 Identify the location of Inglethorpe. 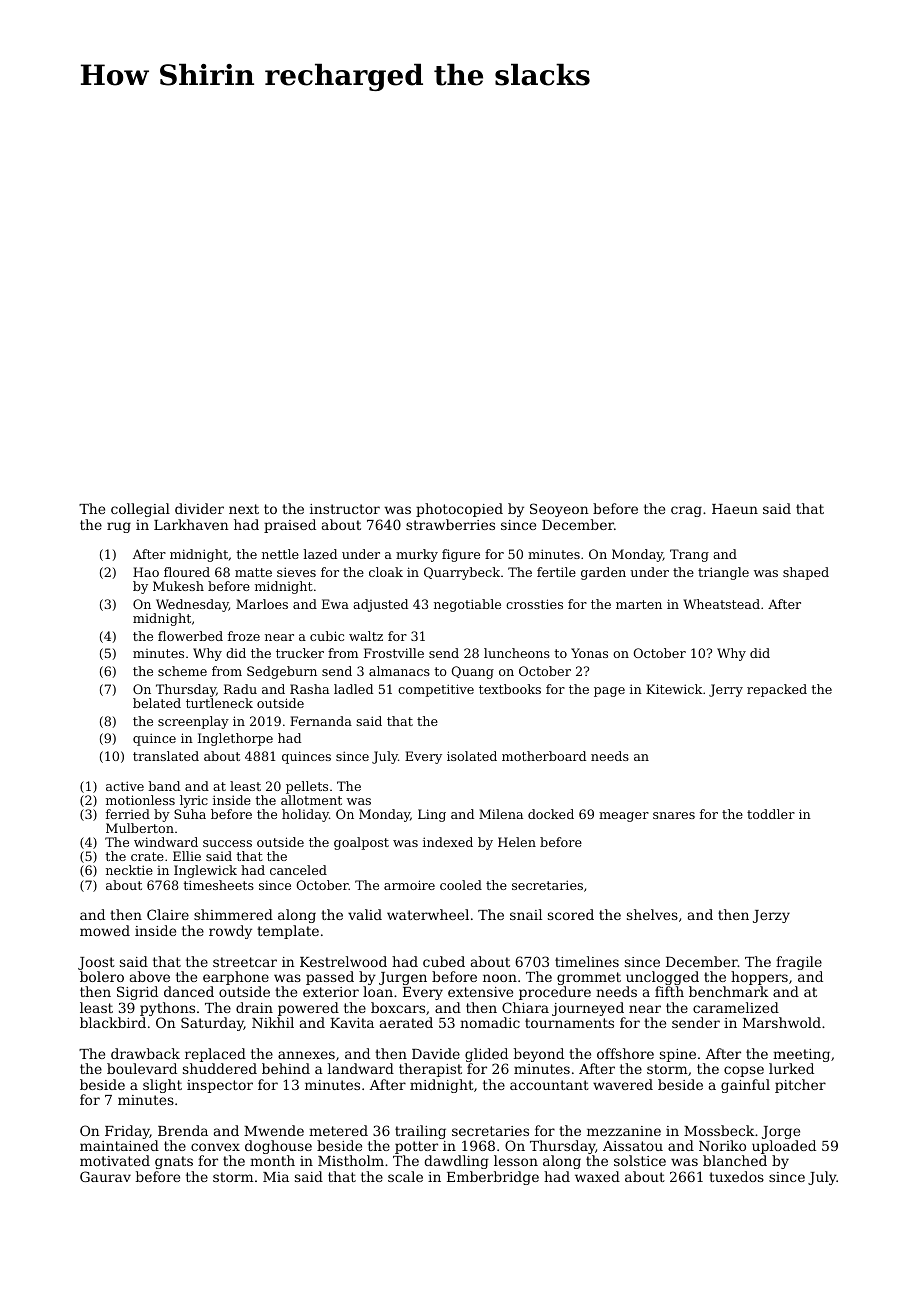
(235, 739).
